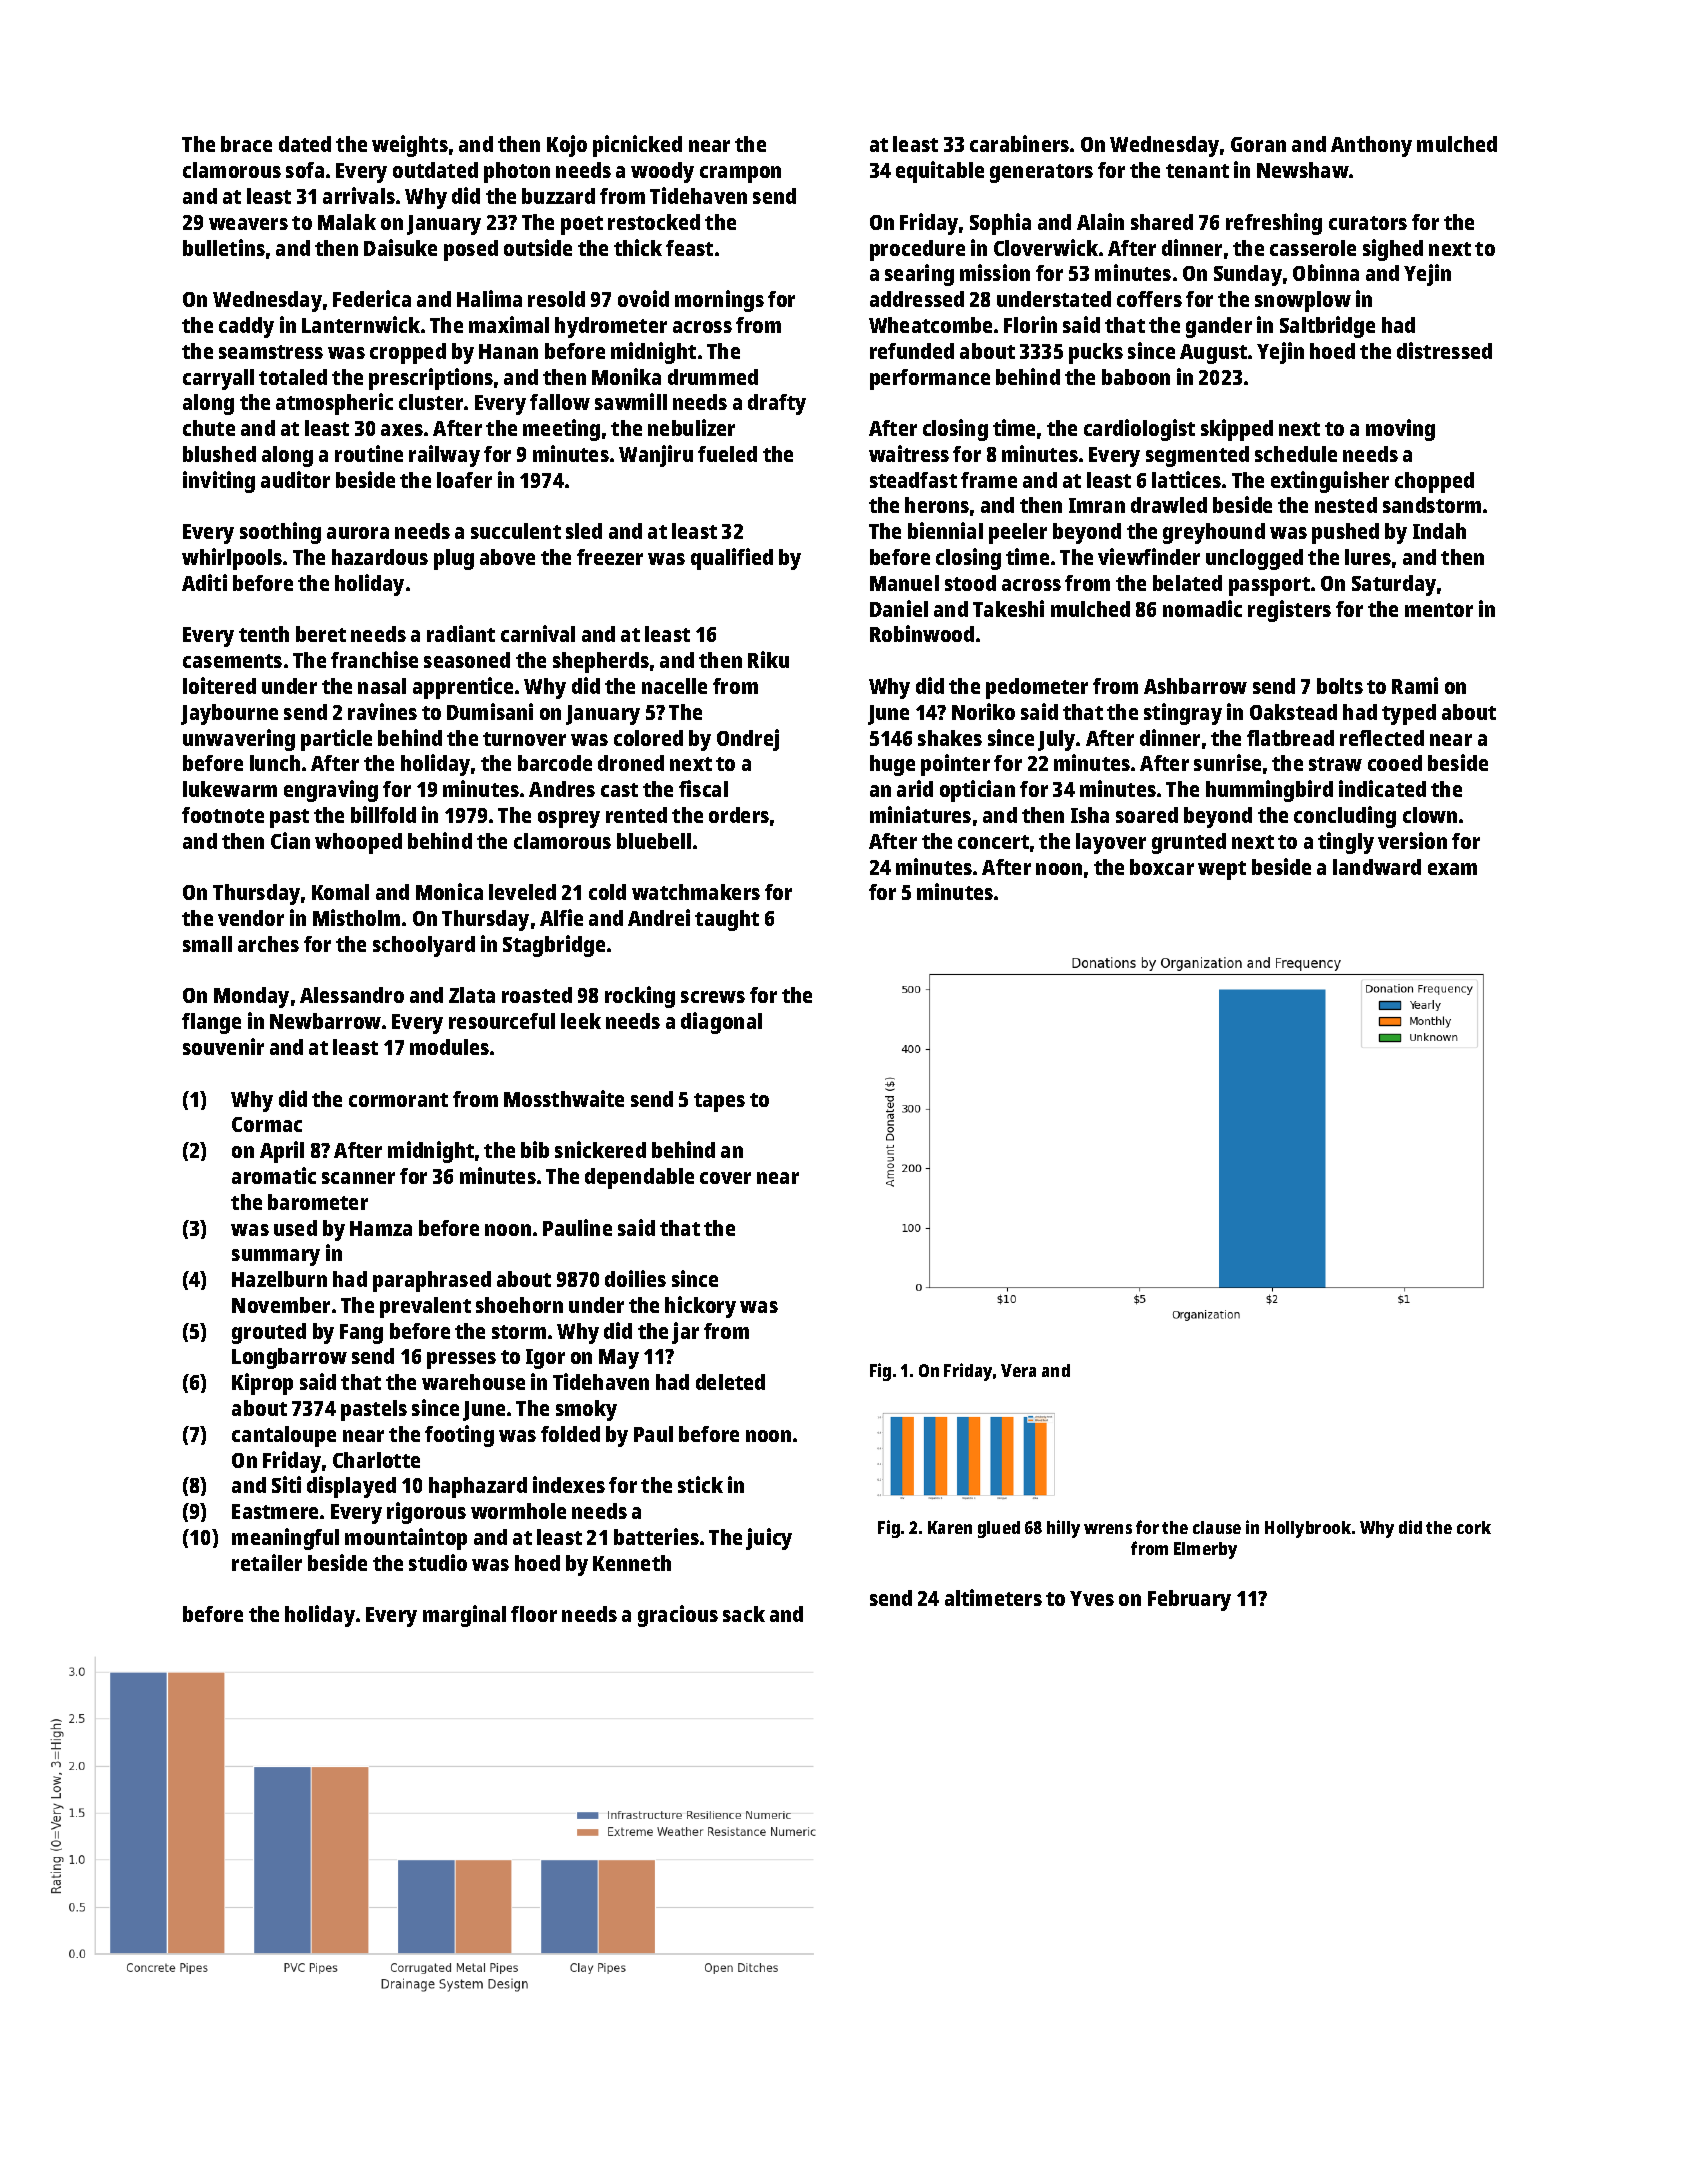 Image resolution: width=1683 pixels, height=2178 pixels. Describe the element at coordinates (275, 1511) in the screenshot. I see `Eastmere` at that location.
